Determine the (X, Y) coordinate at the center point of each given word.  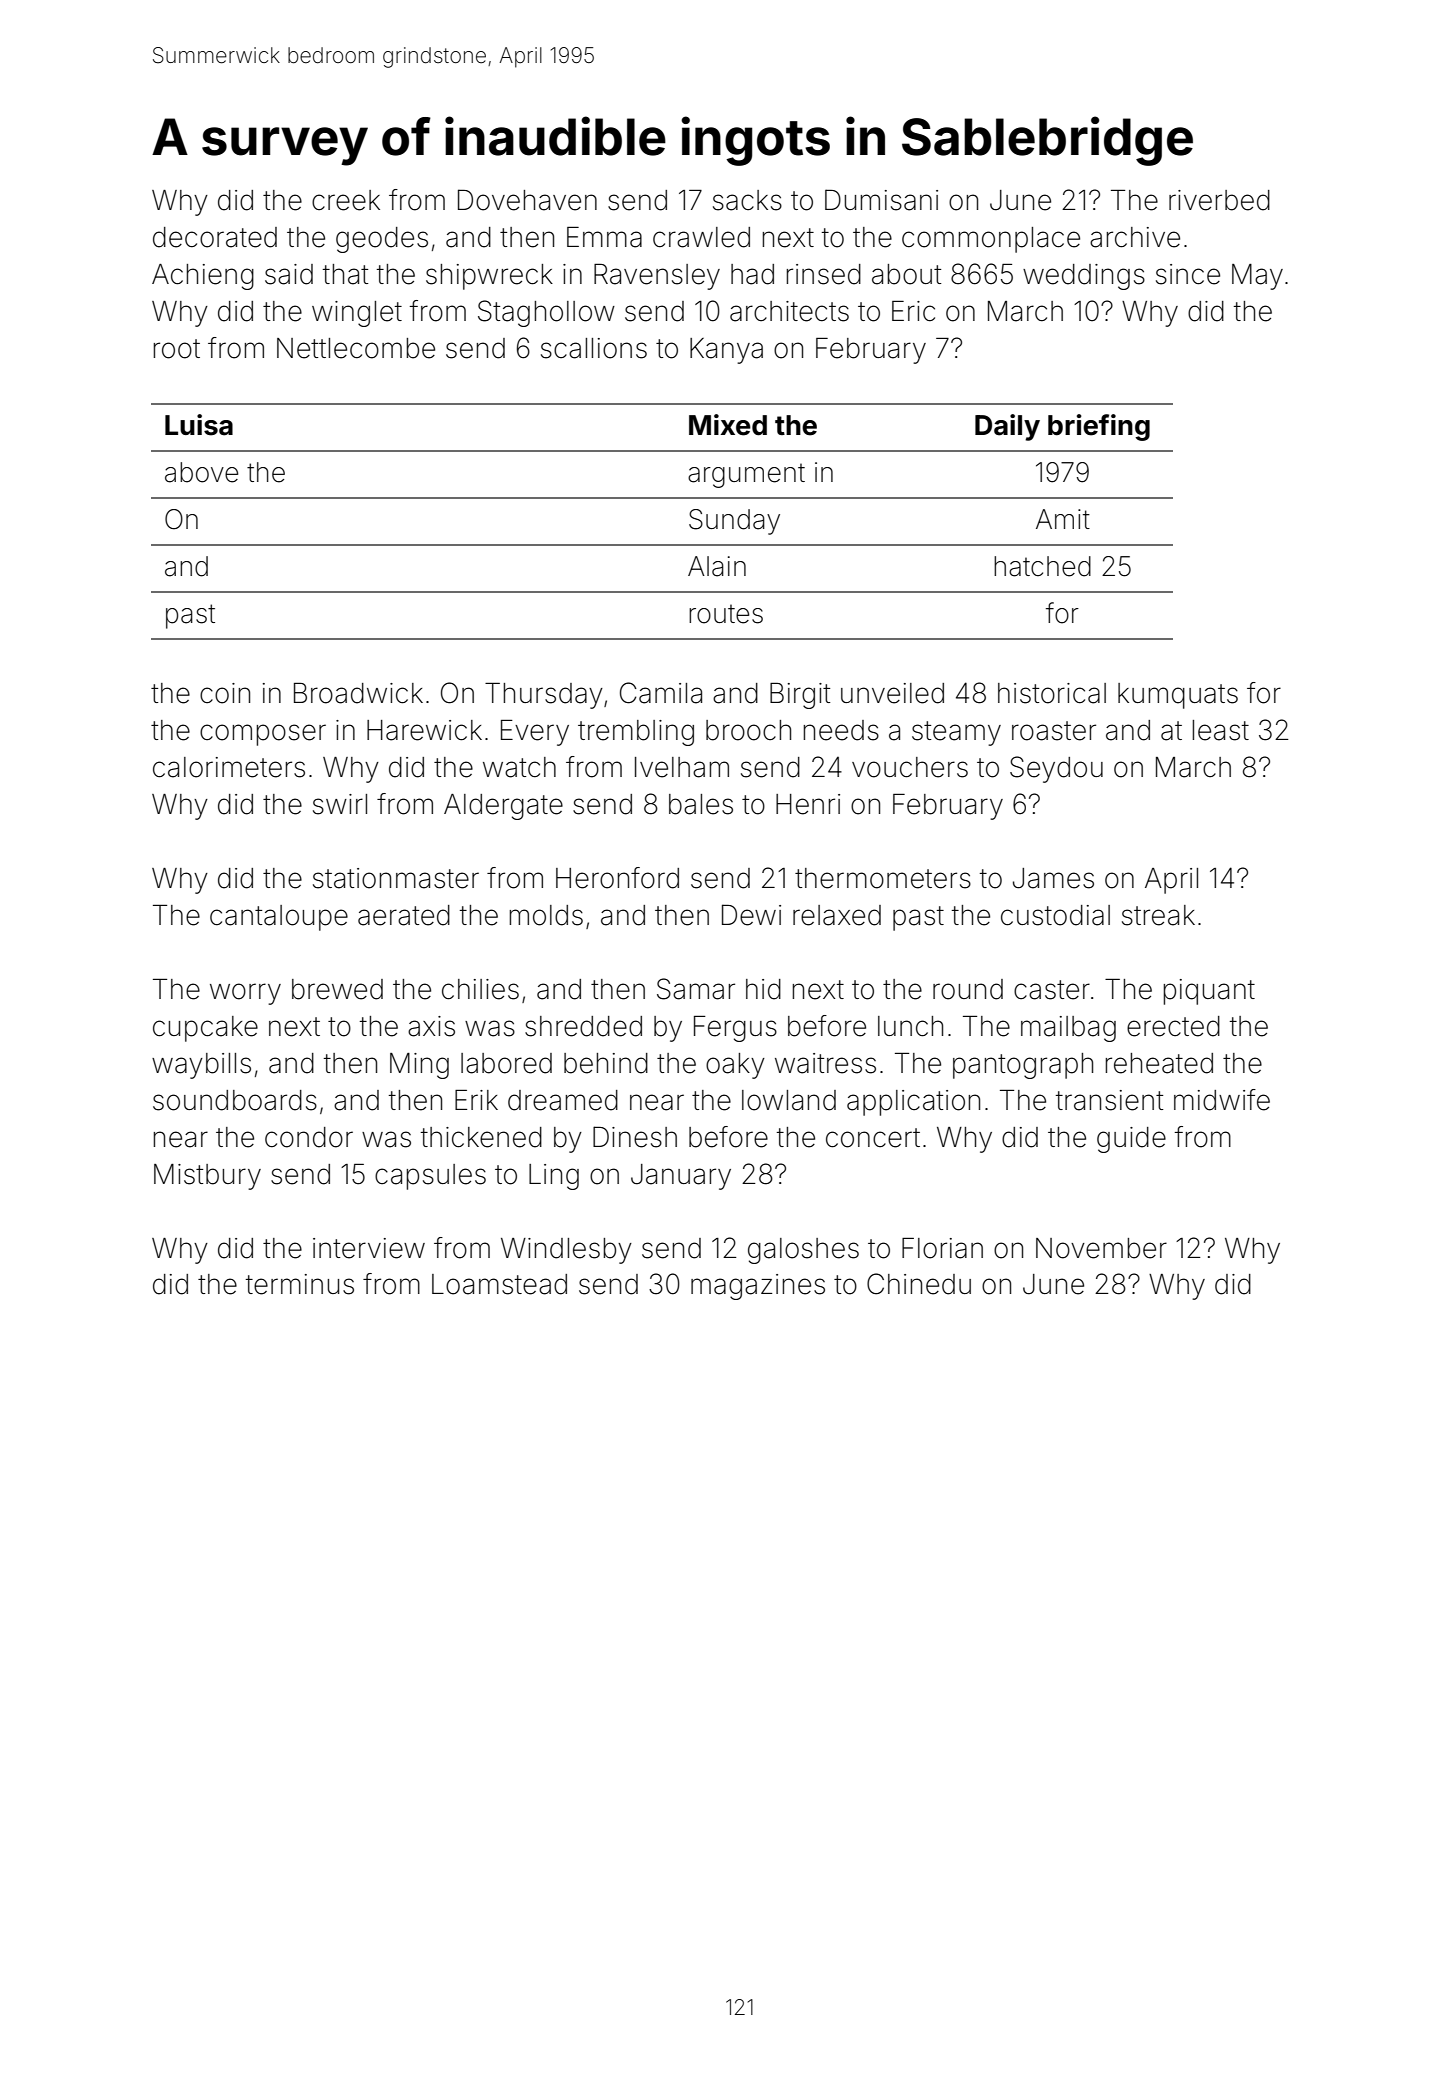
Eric (913, 311)
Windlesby (566, 1251)
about (906, 274)
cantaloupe (279, 918)
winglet (357, 314)
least (1221, 730)
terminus (300, 1284)
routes (726, 614)
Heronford (617, 878)
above (201, 472)
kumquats (1178, 696)
